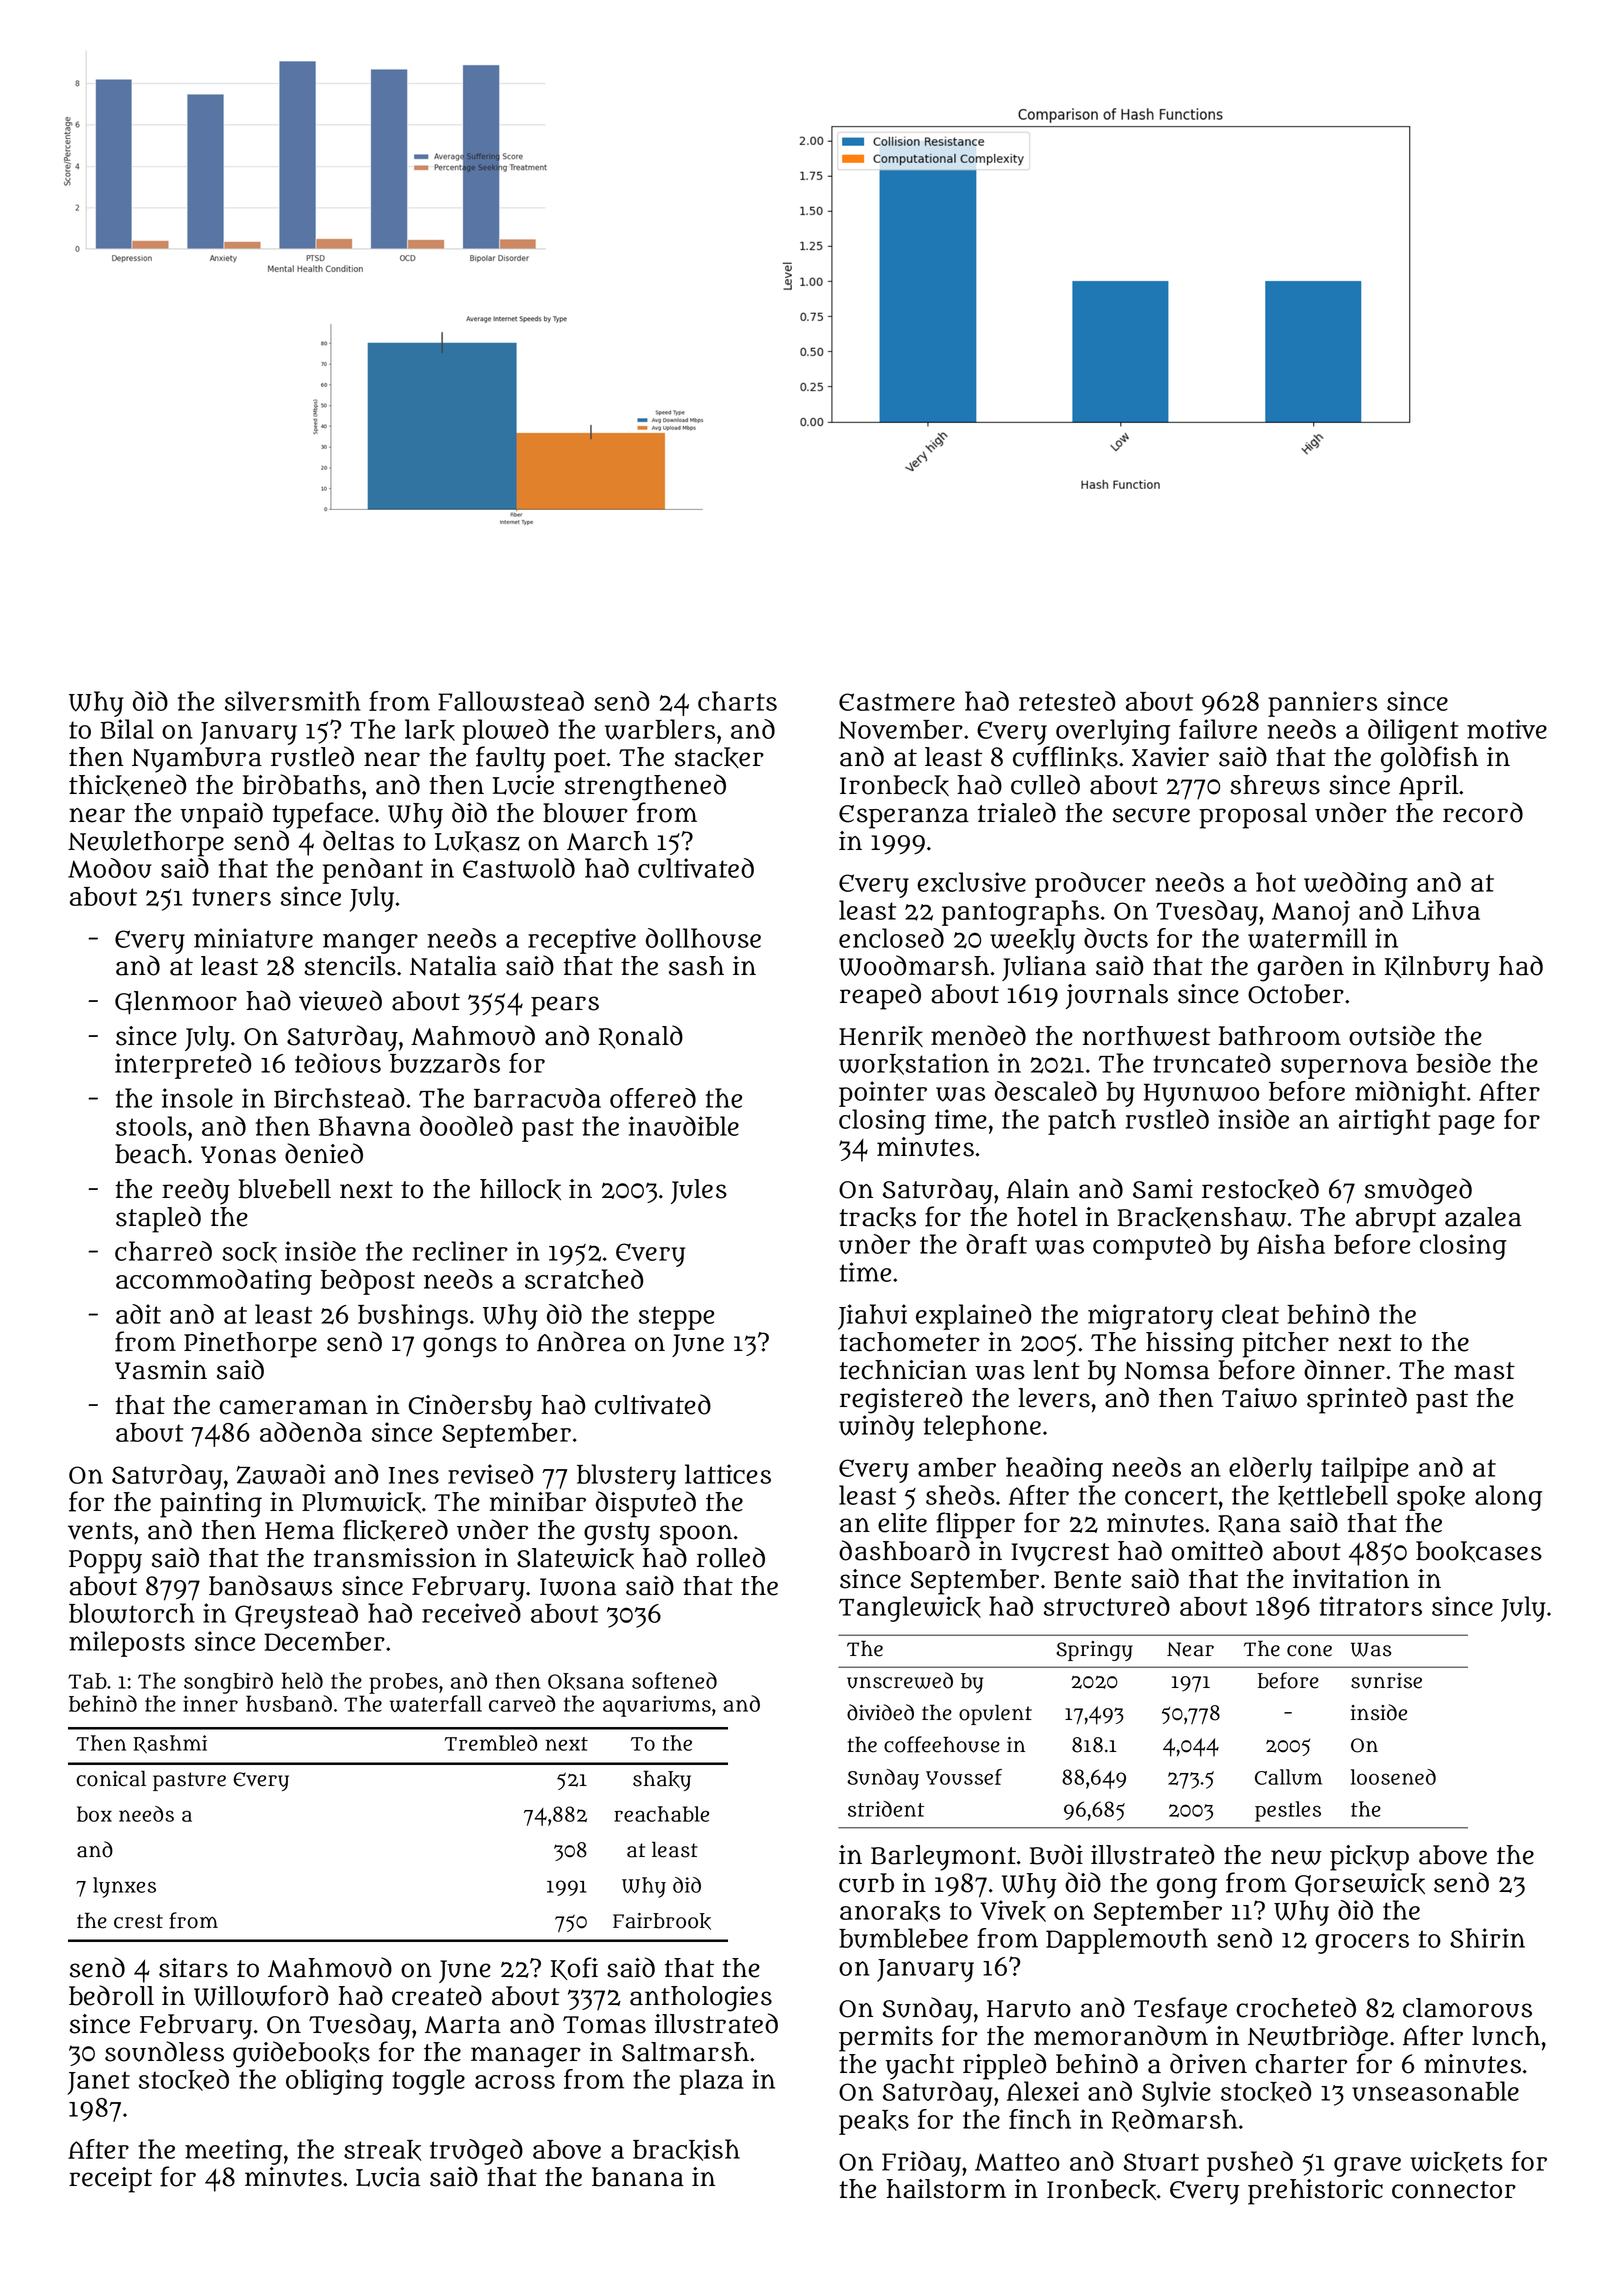 The width and height of the screenshot is (1620, 2292). Describe the element at coordinates (574, 1968) in the screenshot. I see `Kofi` at that location.
